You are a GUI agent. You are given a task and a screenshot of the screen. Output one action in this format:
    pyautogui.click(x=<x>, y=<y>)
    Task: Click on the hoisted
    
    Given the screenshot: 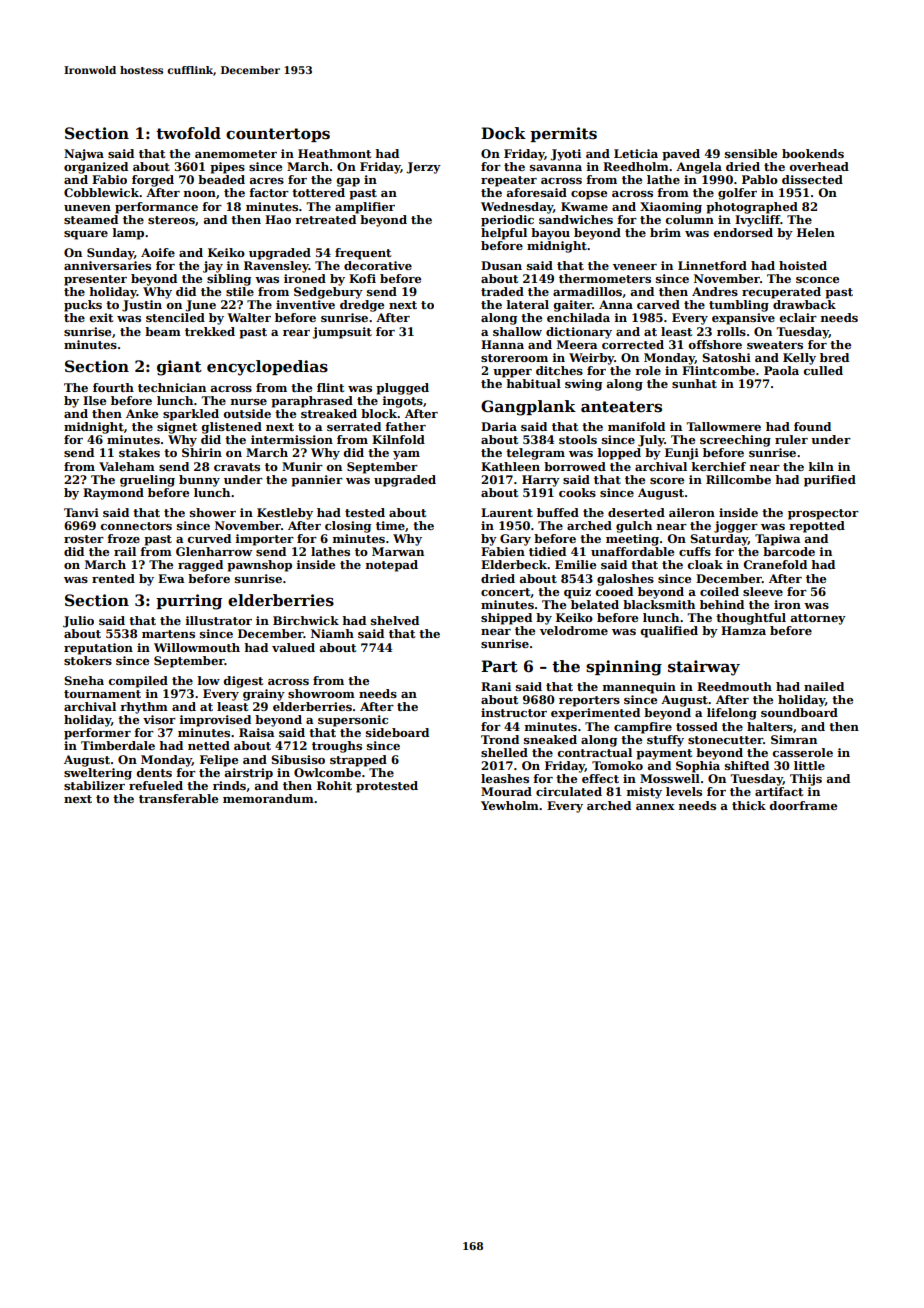 What is the action you would take?
    pyautogui.click(x=803, y=265)
